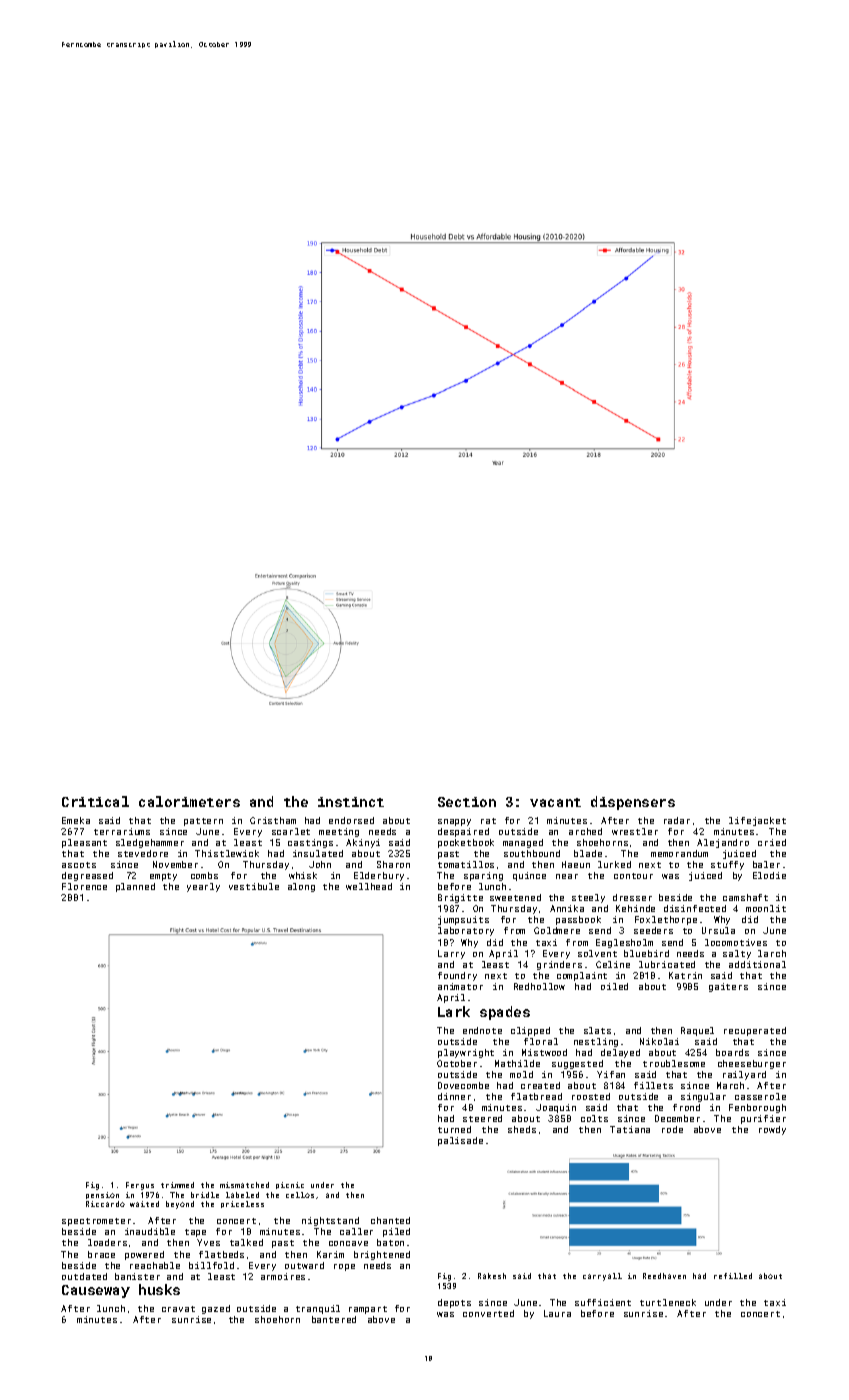 The height and width of the image is (1400, 849). What do you see at coordinates (460, 986) in the image?
I see `animator` at bounding box center [460, 986].
